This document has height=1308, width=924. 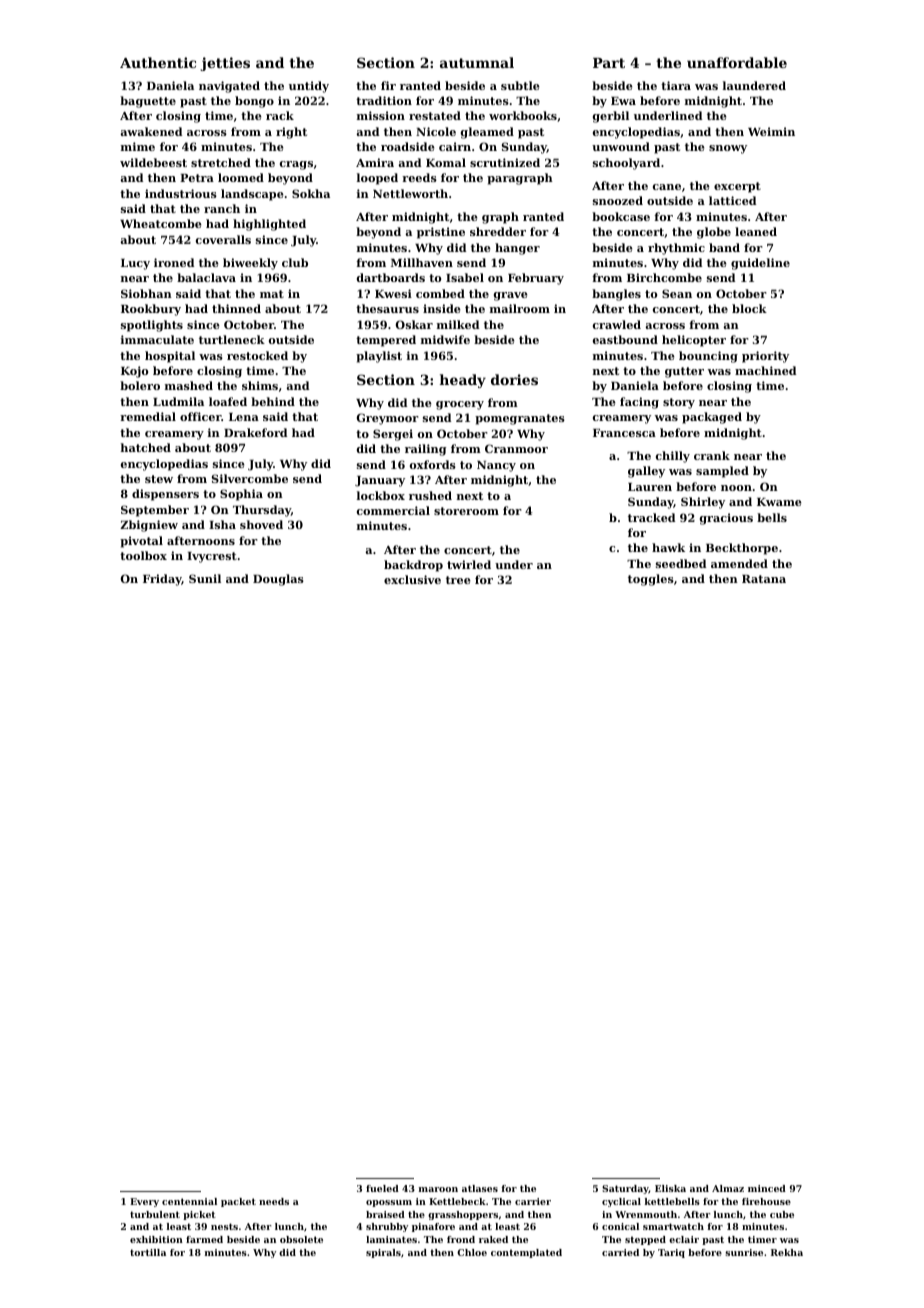 I want to click on Tariq, so click(x=671, y=1253).
